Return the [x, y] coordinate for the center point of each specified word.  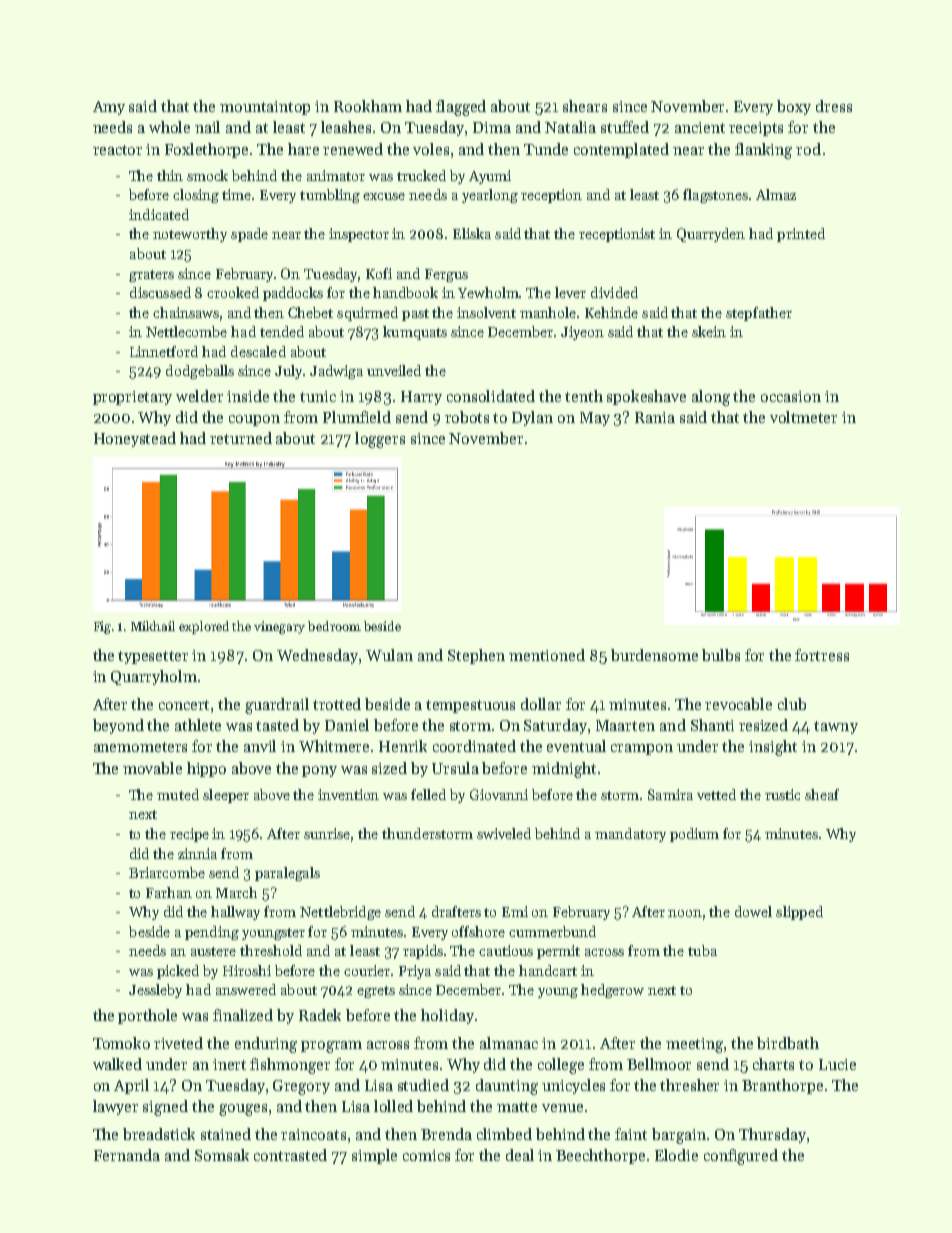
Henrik [403, 746]
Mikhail [153, 626]
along [711, 398]
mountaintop [265, 108]
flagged [461, 108]
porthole [147, 1016]
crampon [642, 749]
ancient [700, 127]
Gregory [301, 1087]
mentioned [547, 655]
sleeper [226, 796]
